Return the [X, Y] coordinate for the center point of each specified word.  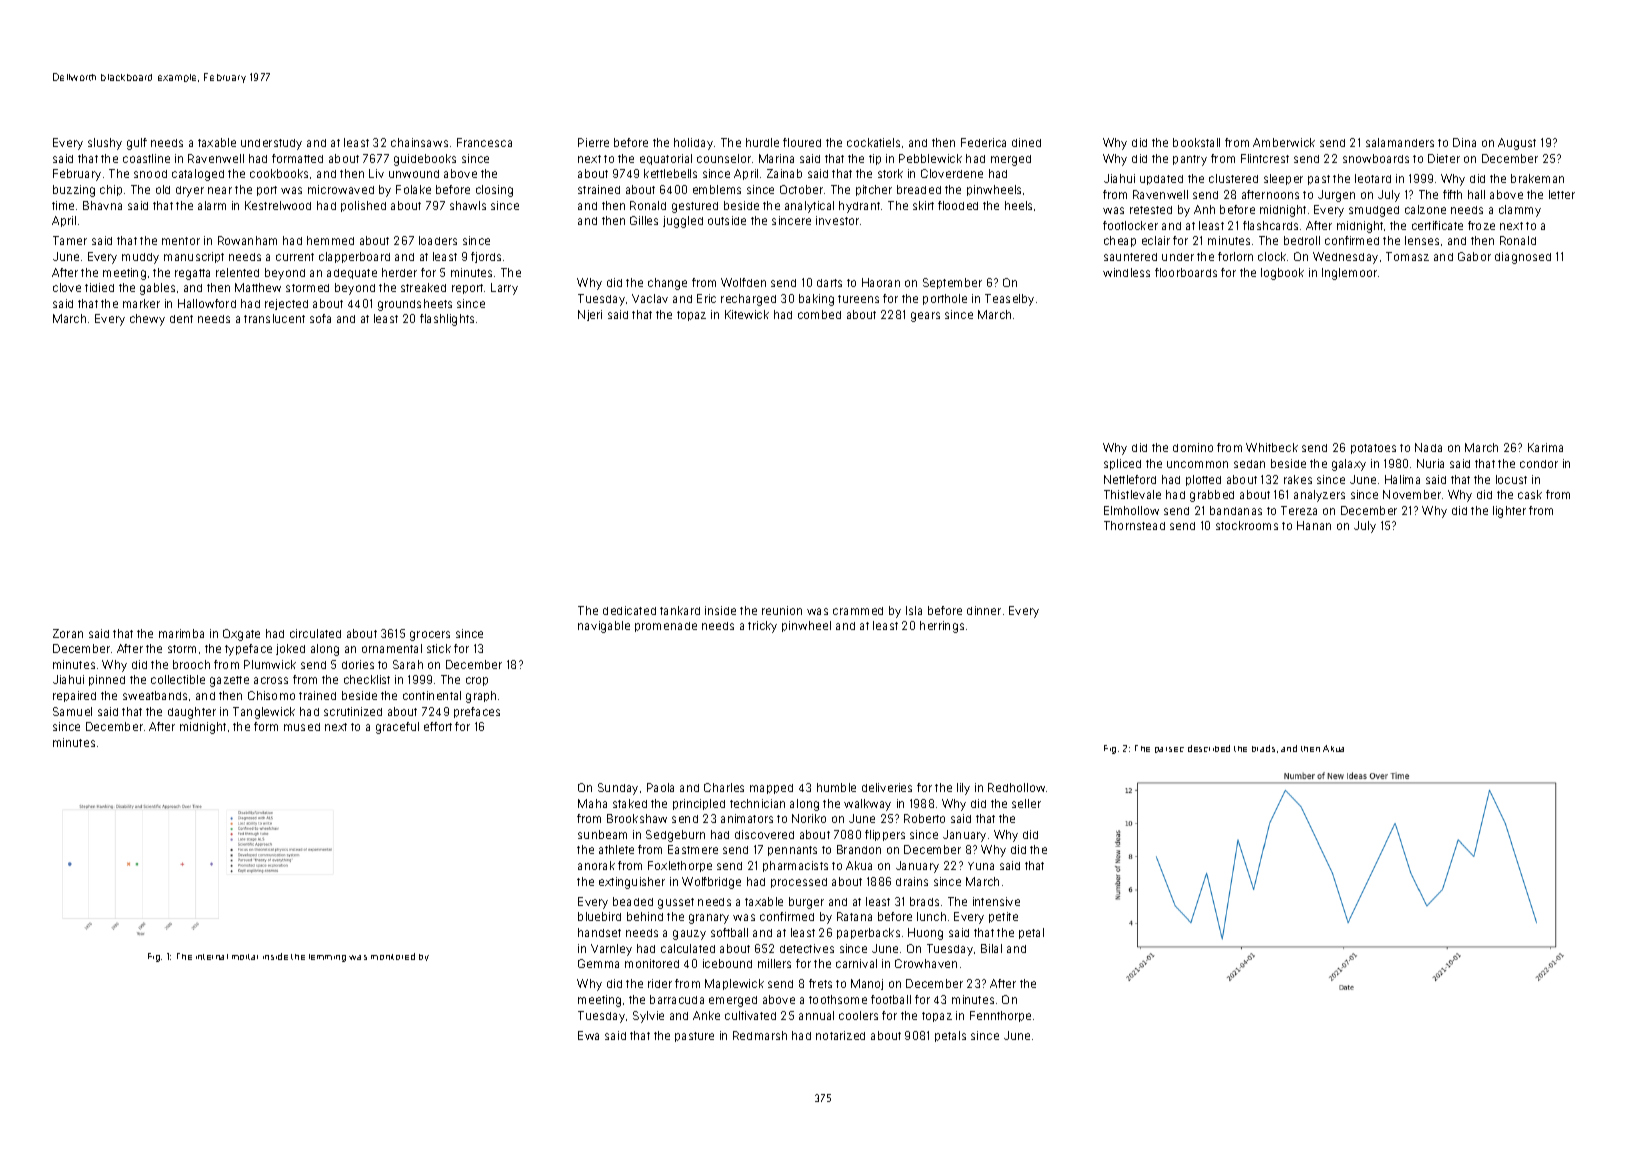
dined [1026, 142]
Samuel [72, 711]
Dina [1464, 142]
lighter [1509, 512]
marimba [181, 633]
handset [599, 932]
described [1209, 748]
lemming [327, 958]
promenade [666, 627]
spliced [1122, 464]
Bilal [991, 948]
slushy [105, 144]
